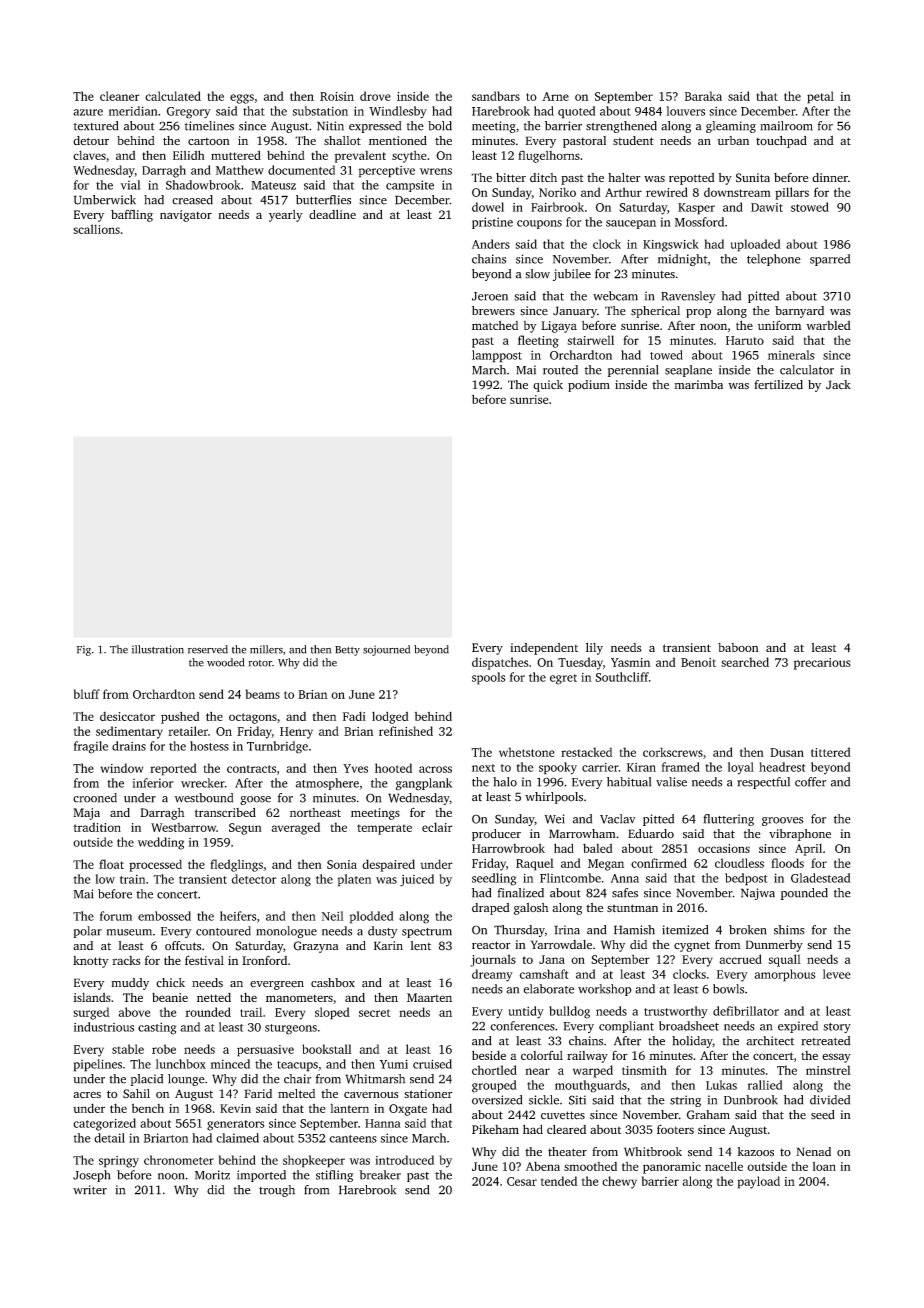 This image has width=924, height=1308. What do you see at coordinates (261, 1176) in the image?
I see `imported` at bounding box center [261, 1176].
